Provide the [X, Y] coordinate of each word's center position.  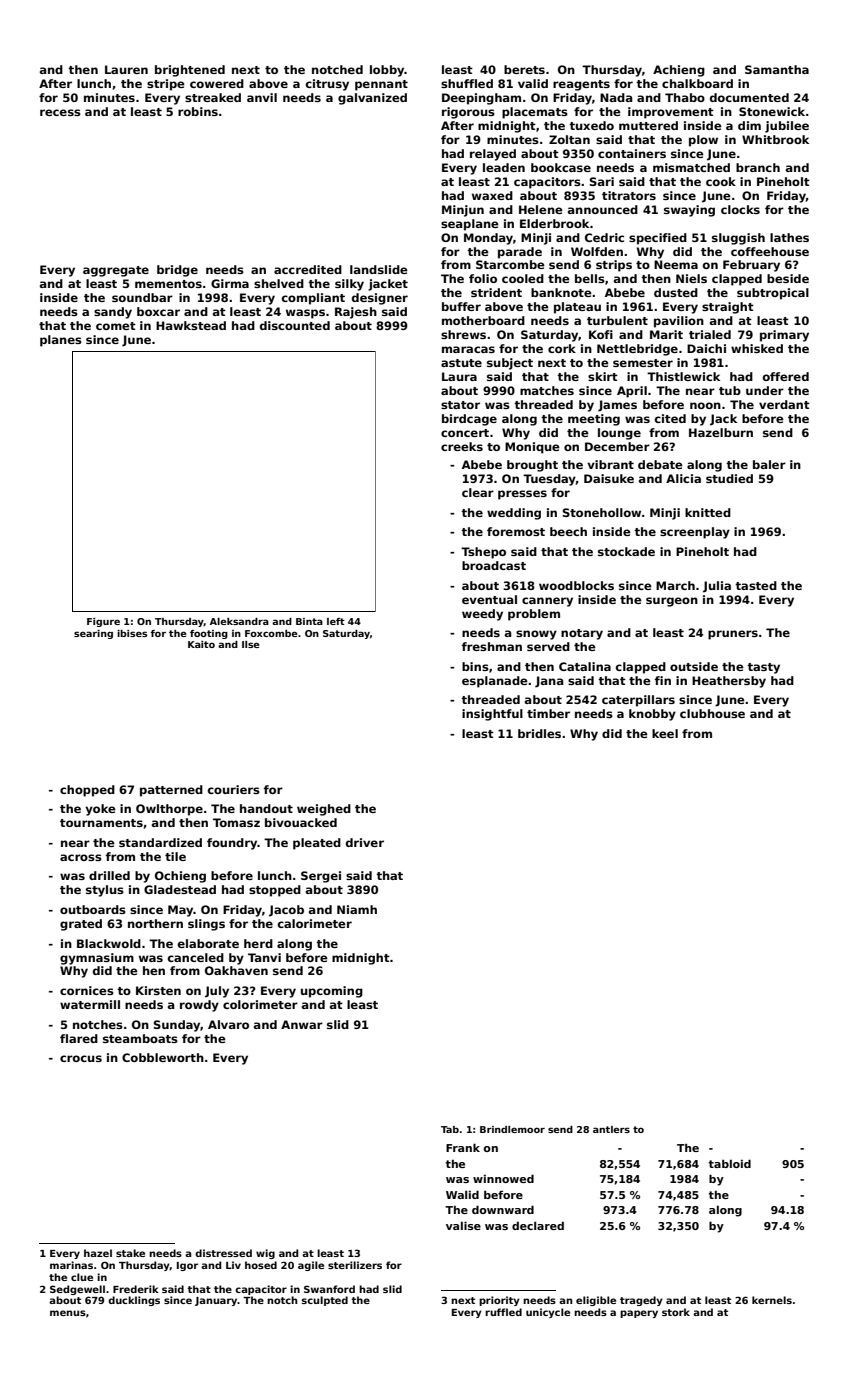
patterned [171, 791]
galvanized [372, 99]
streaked [213, 97]
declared [538, 1226]
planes [61, 341]
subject [510, 364]
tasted [756, 585]
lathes [789, 237]
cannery [547, 602]
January [216, 1301]
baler [769, 464]
